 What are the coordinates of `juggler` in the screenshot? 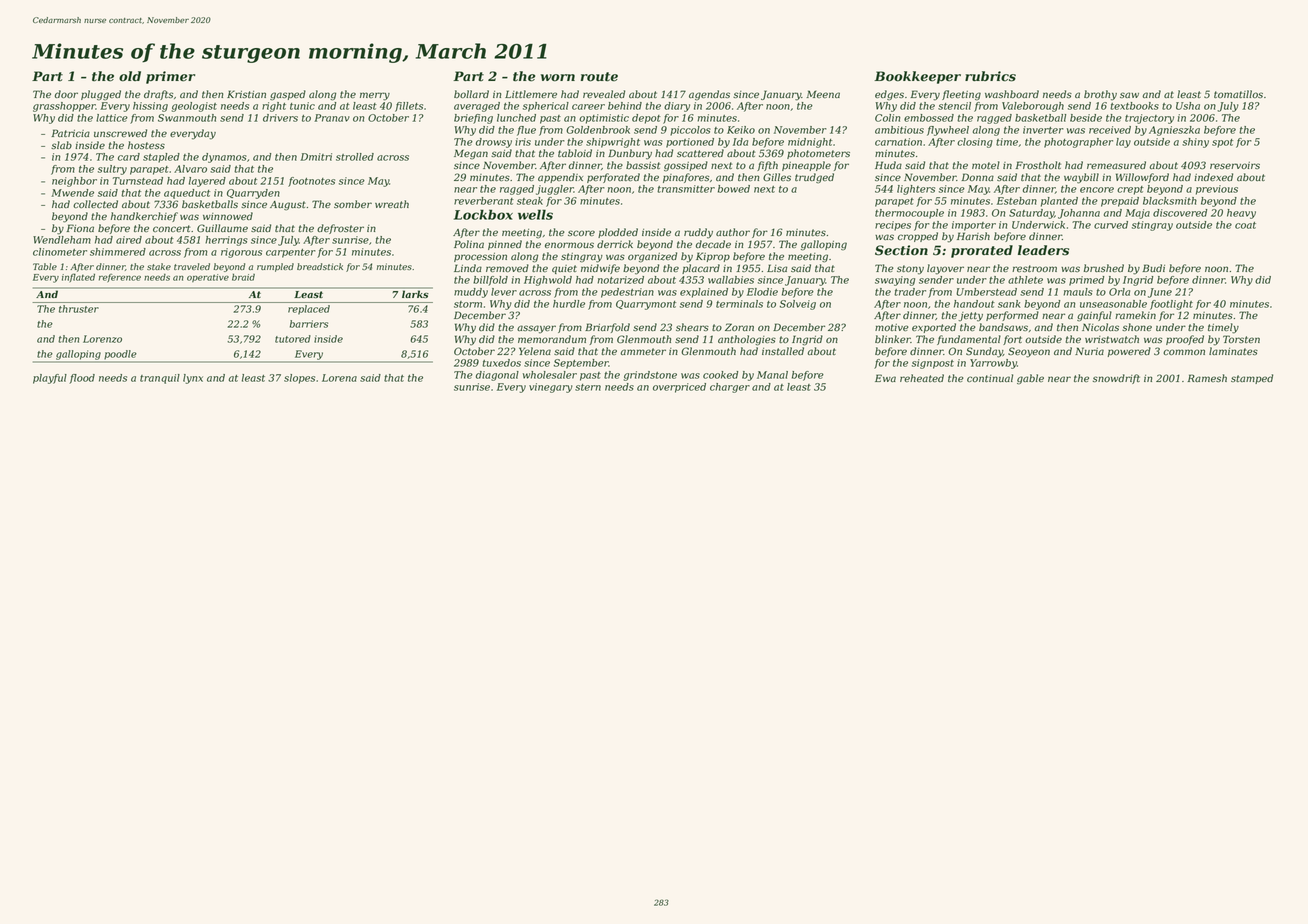 It's located at (555, 190).
